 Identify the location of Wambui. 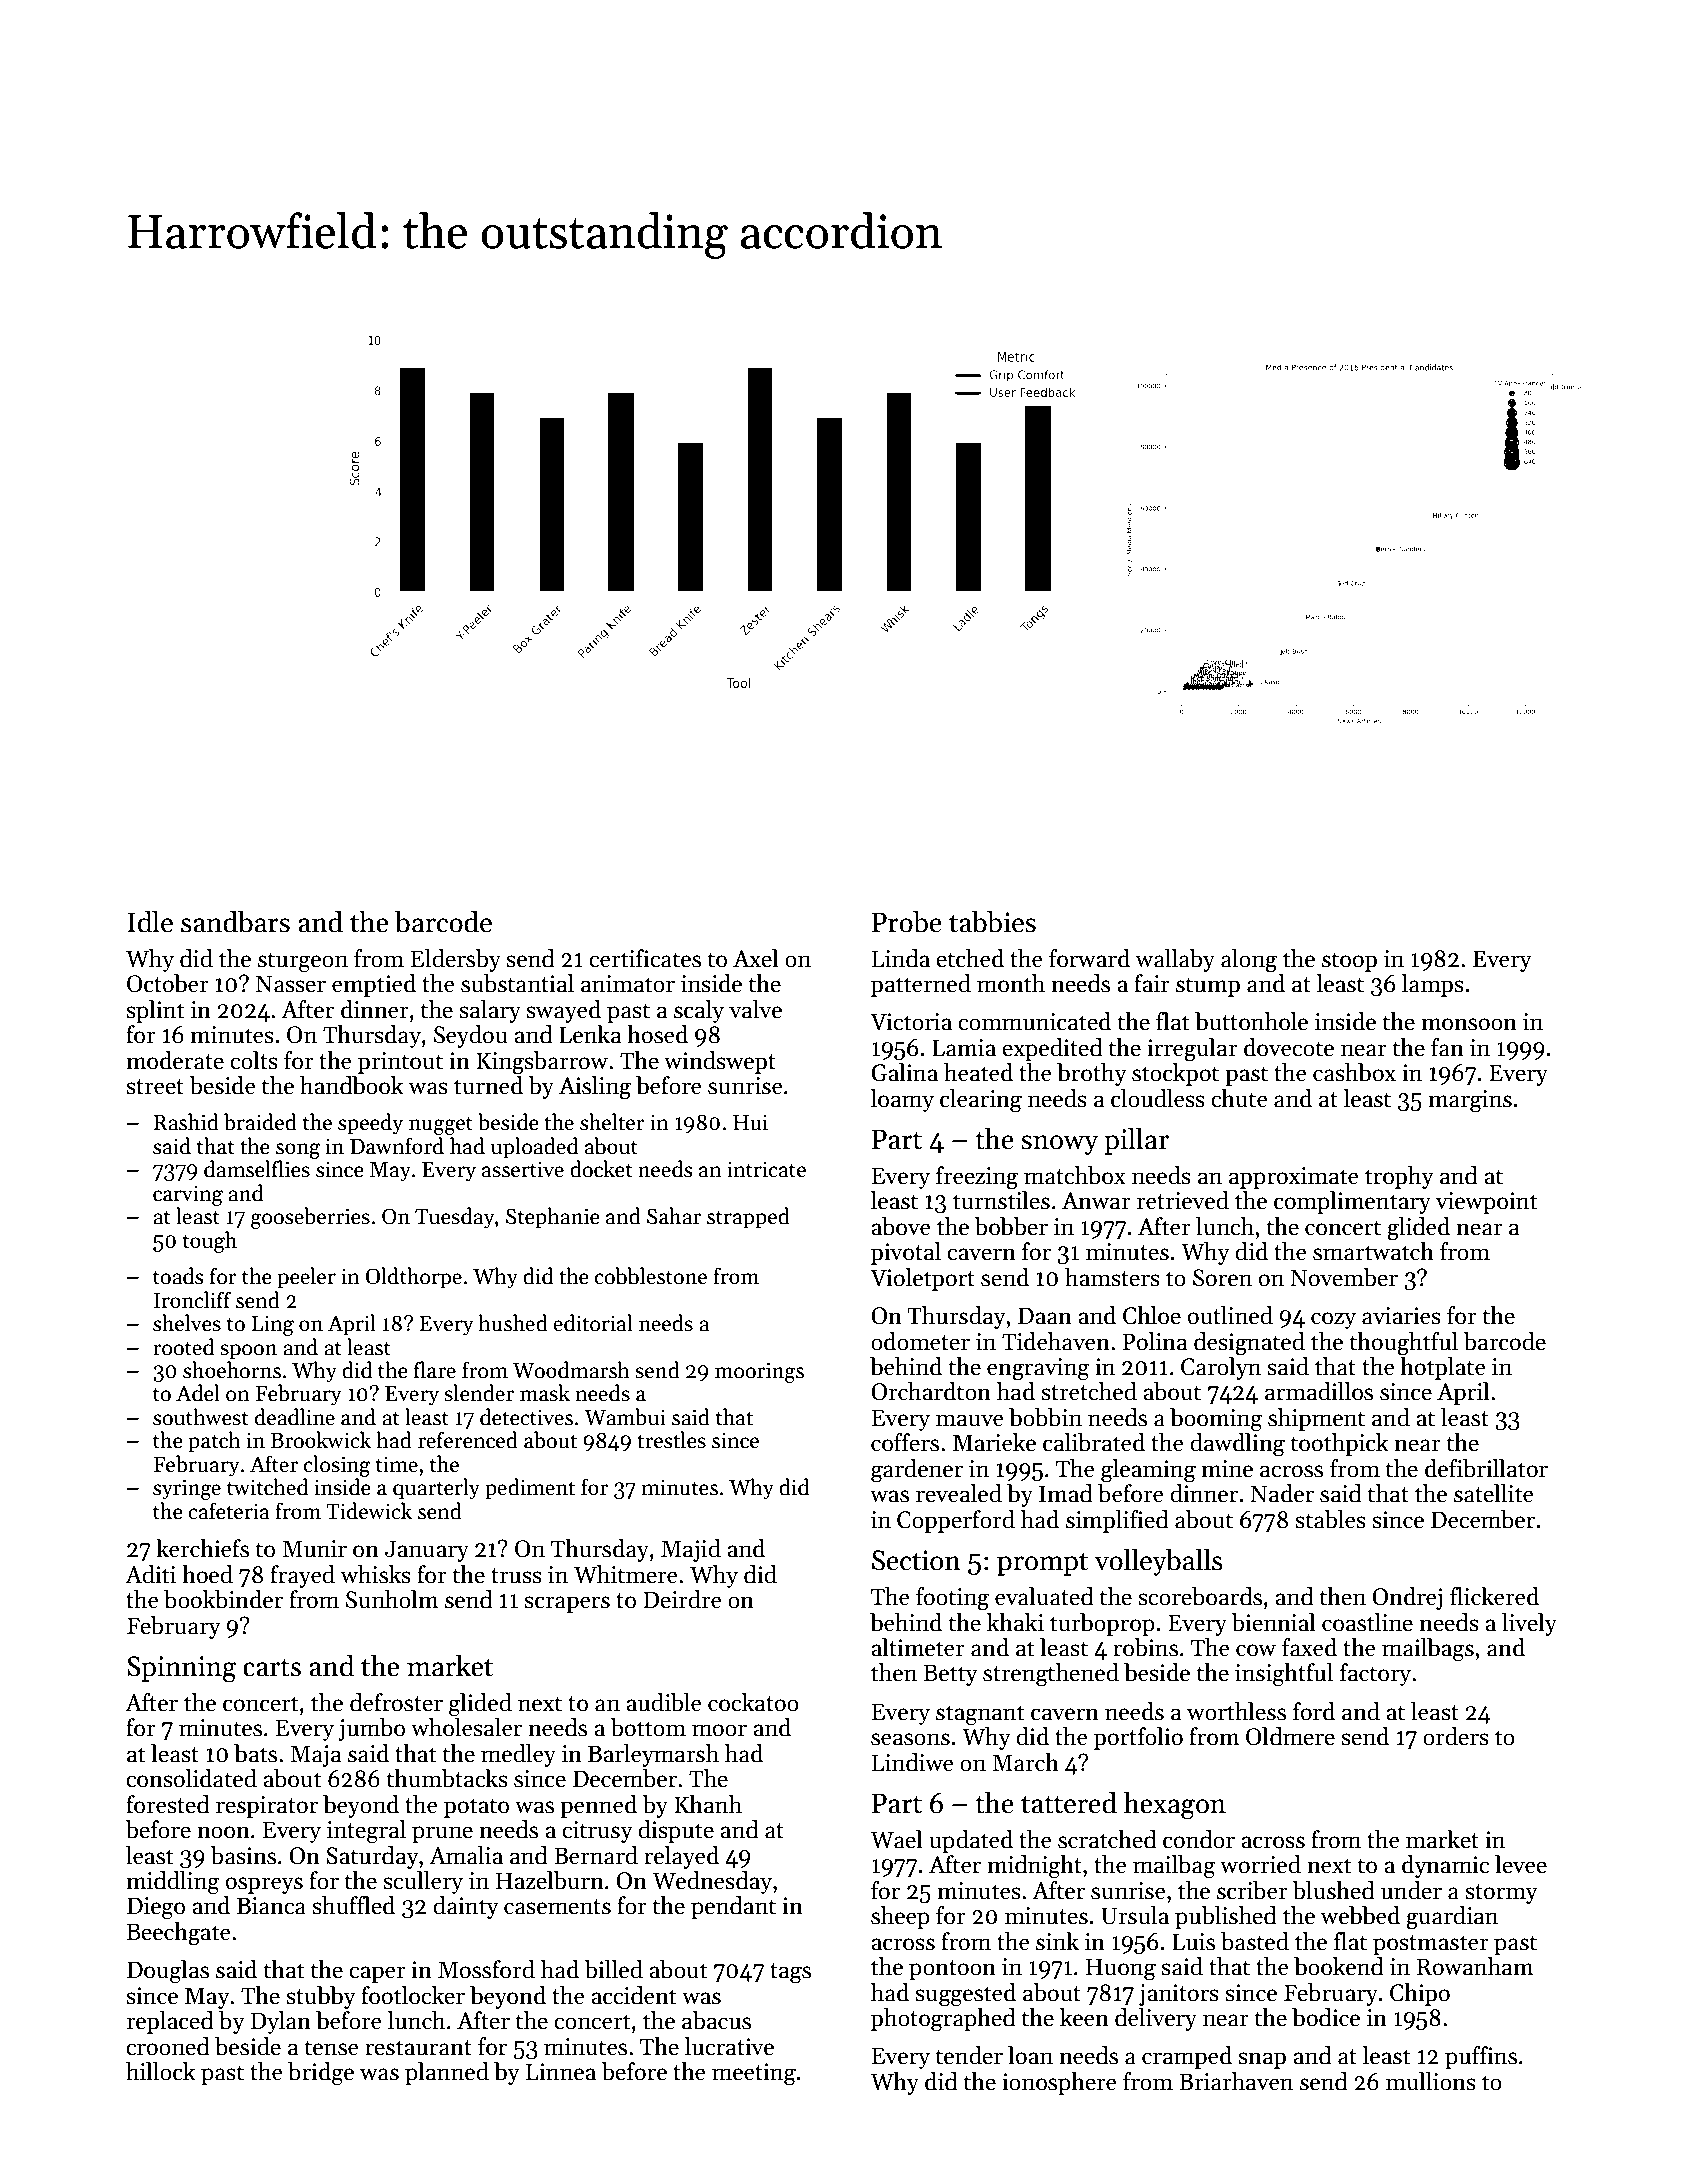
(625, 1417).
